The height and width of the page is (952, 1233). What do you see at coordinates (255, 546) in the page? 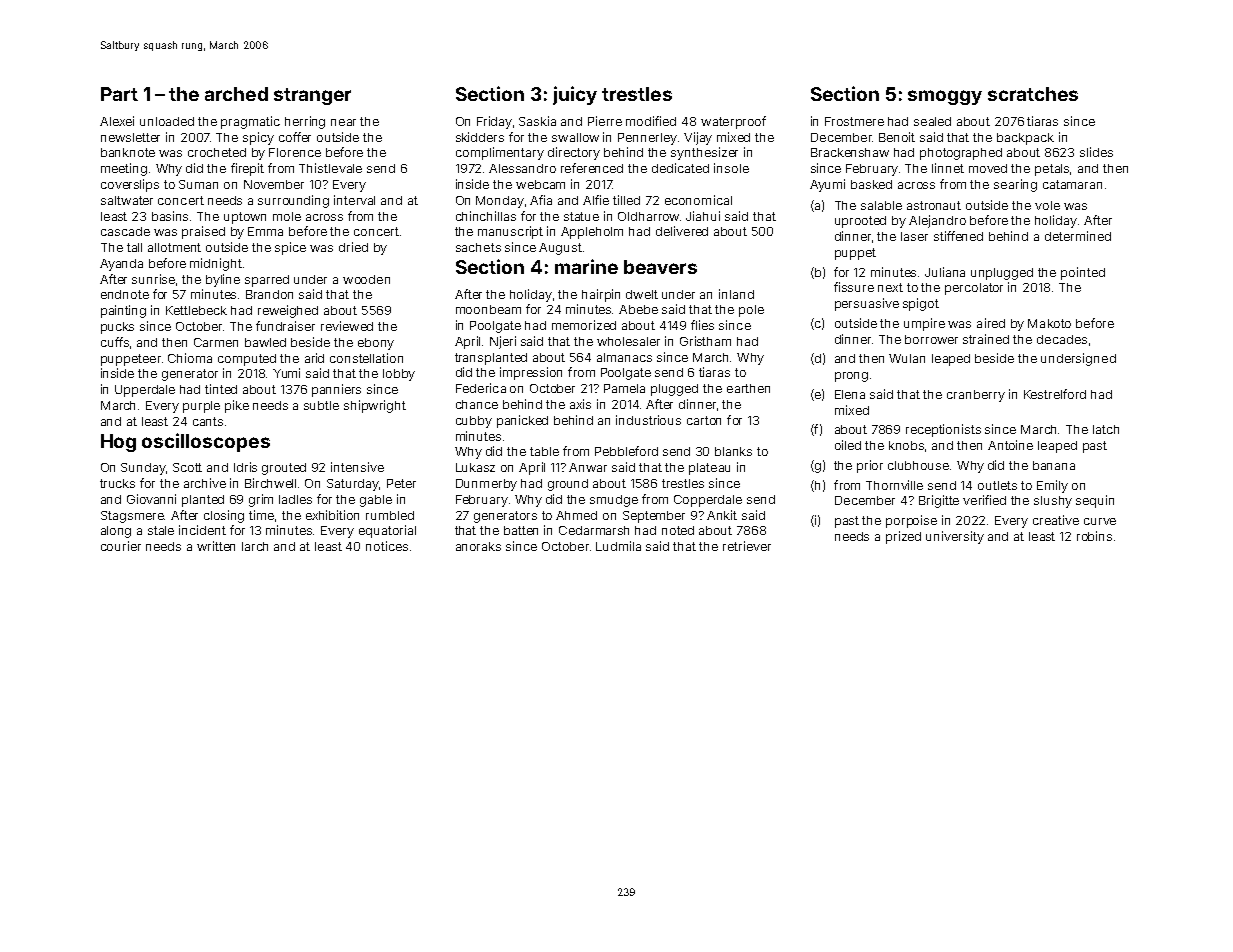
I see `larch` at bounding box center [255, 546].
